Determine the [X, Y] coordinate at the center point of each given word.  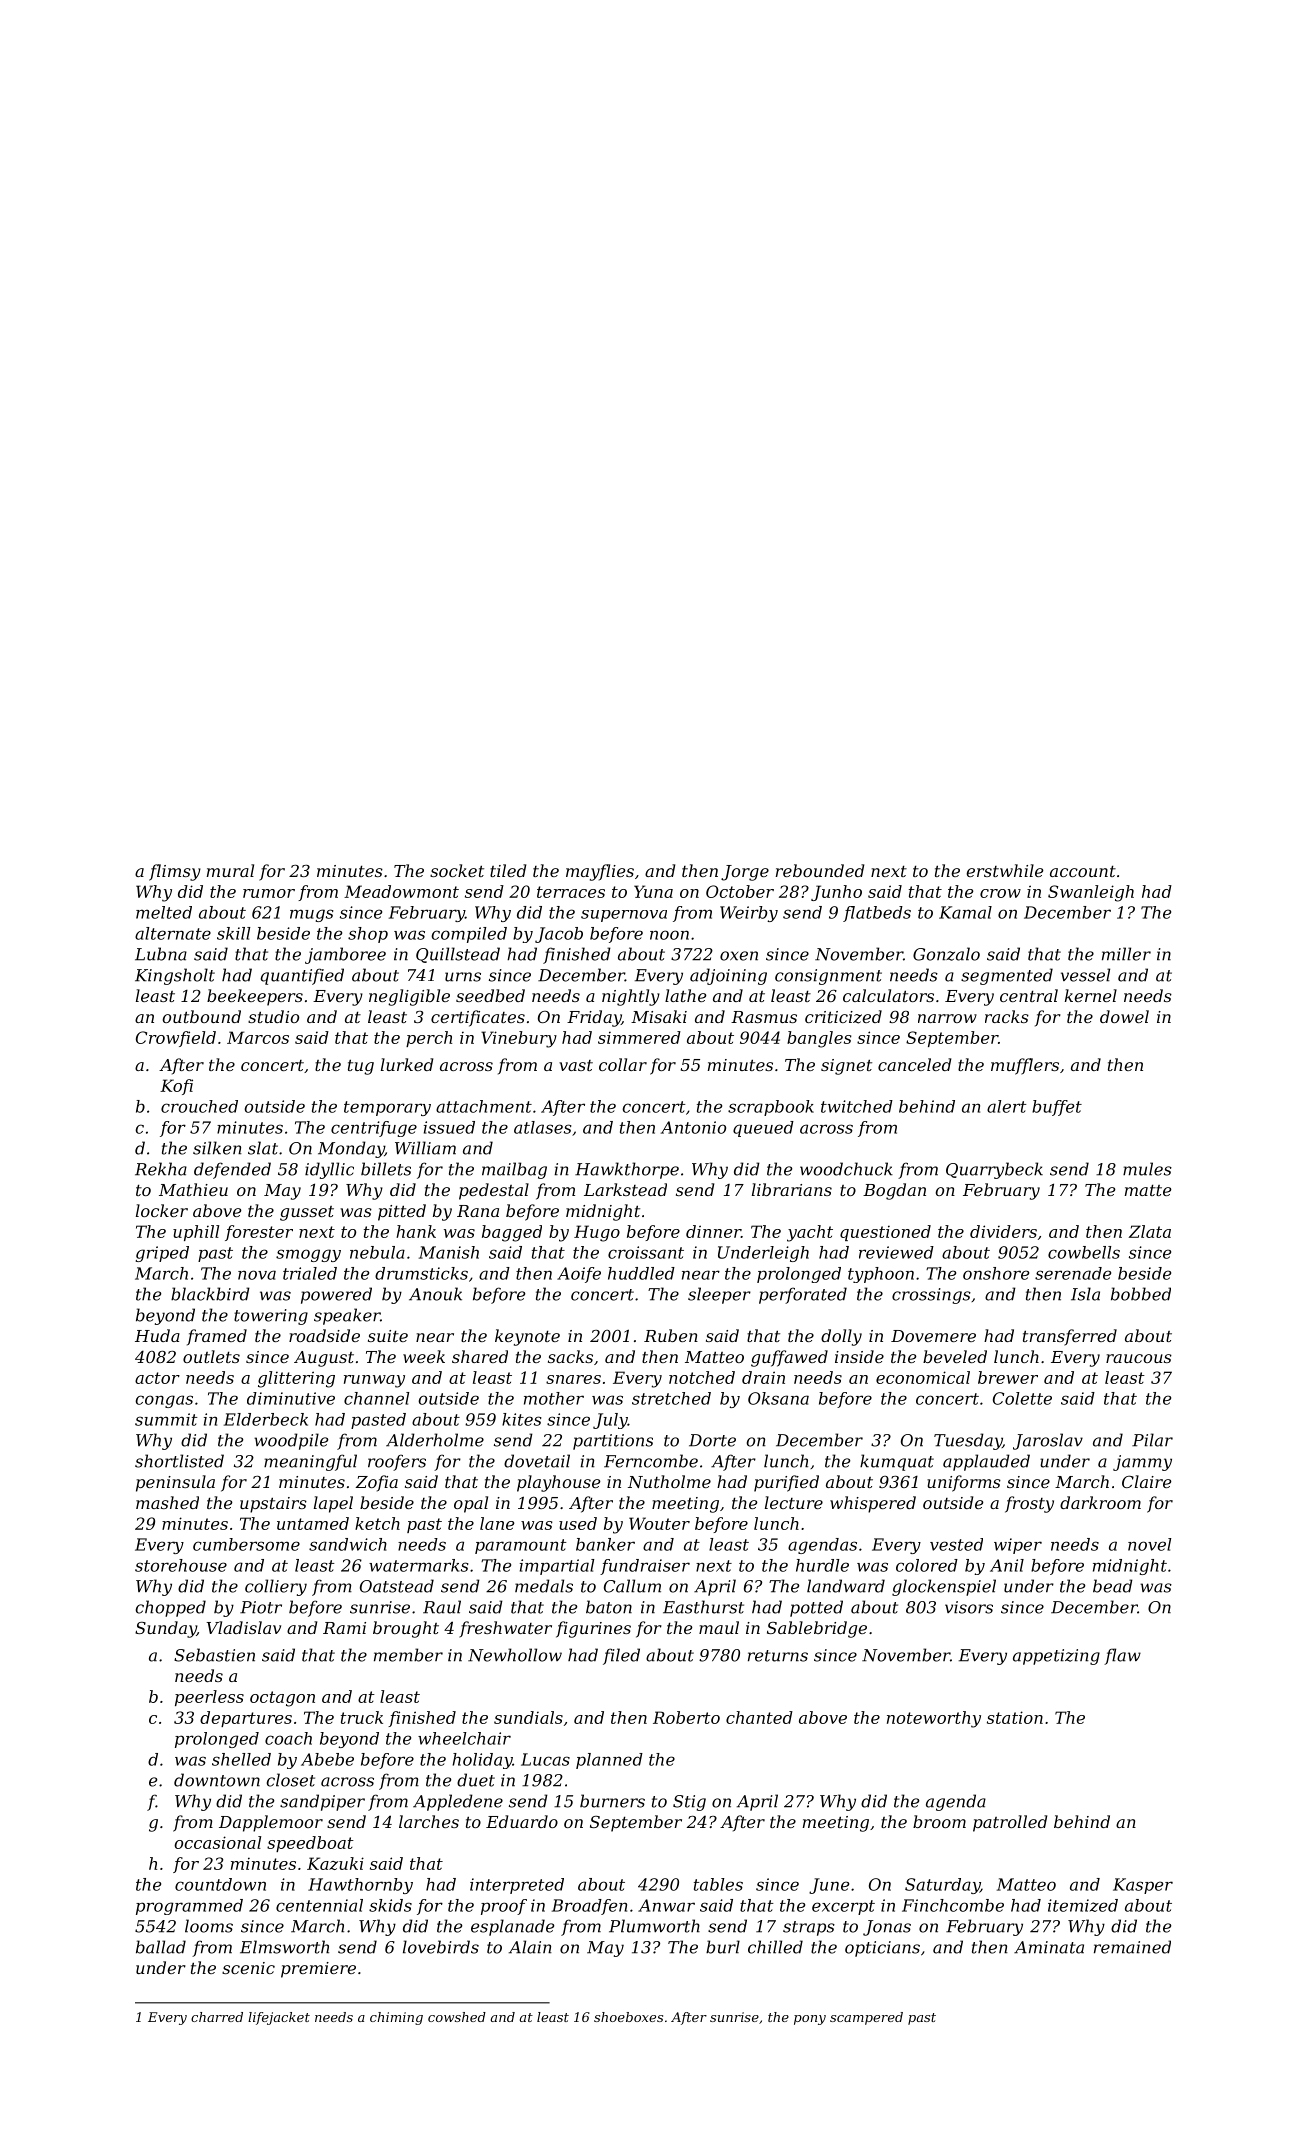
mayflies [600, 872]
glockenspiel [944, 1587]
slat [263, 1148]
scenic [248, 1968]
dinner [713, 1231]
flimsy [175, 872]
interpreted [517, 1886]
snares [573, 1379]
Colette [1022, 1398]
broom [939, 1821]
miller [1126, 954]
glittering [296, 1379]
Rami [344, 1628]
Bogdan [894, 1191]
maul [719, 1627]
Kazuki [335, 1863]
